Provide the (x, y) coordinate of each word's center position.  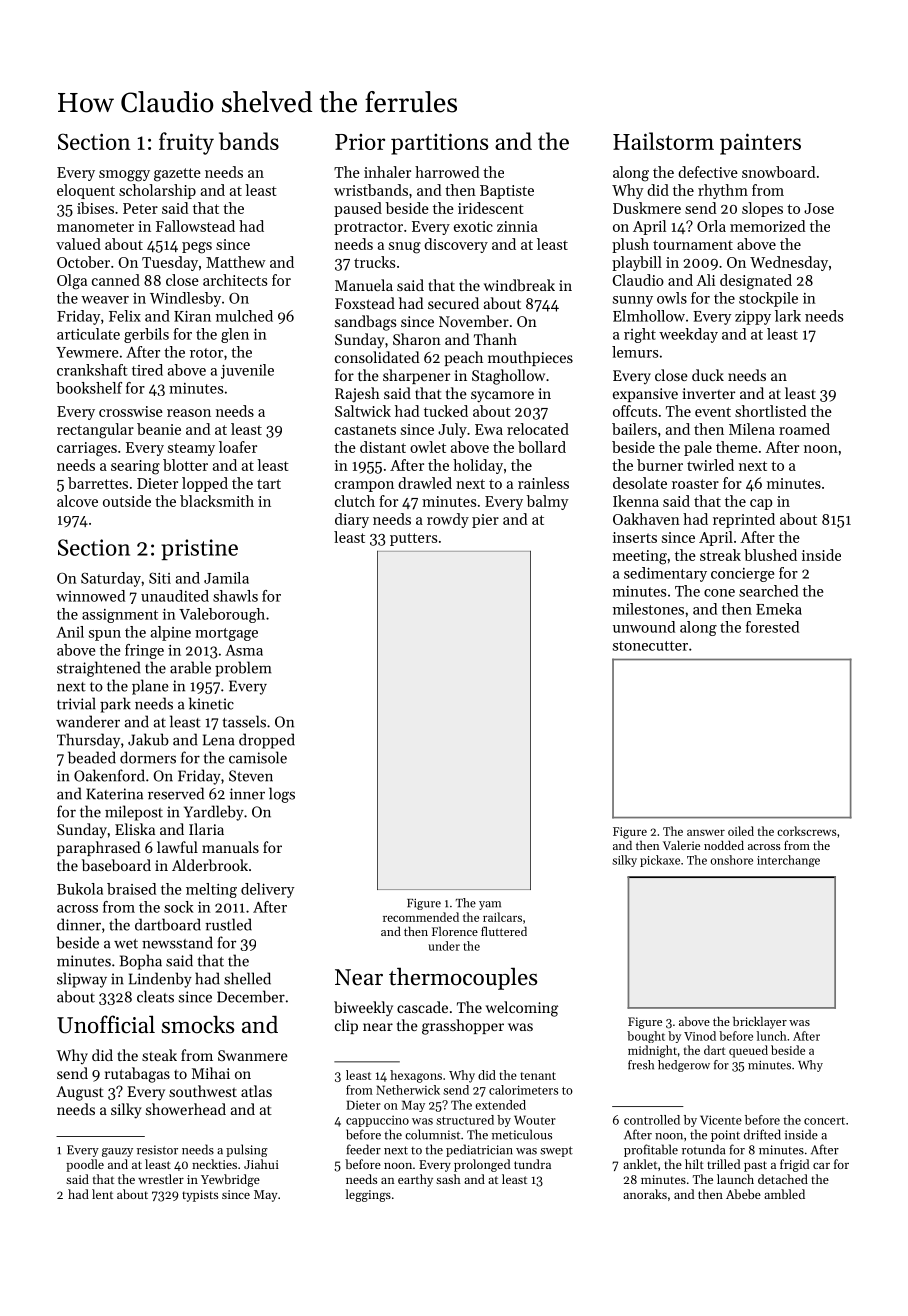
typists (200, 1196)
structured (465, 1120)
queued (748, 1051)
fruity (186, 143)
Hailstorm (663, 141)
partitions (439, 144)
